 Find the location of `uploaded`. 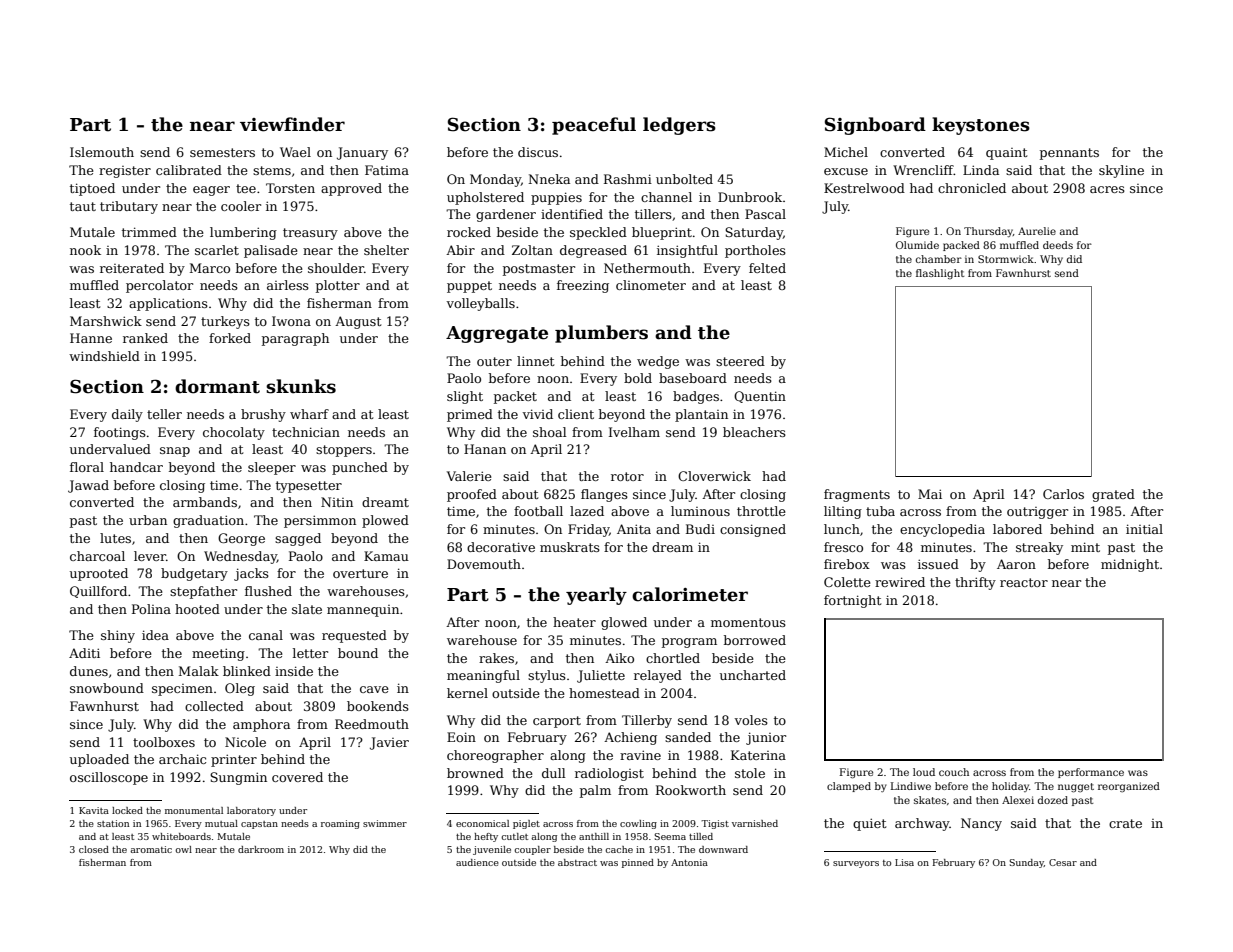

uploaded is located at coordinates (99, 760).
